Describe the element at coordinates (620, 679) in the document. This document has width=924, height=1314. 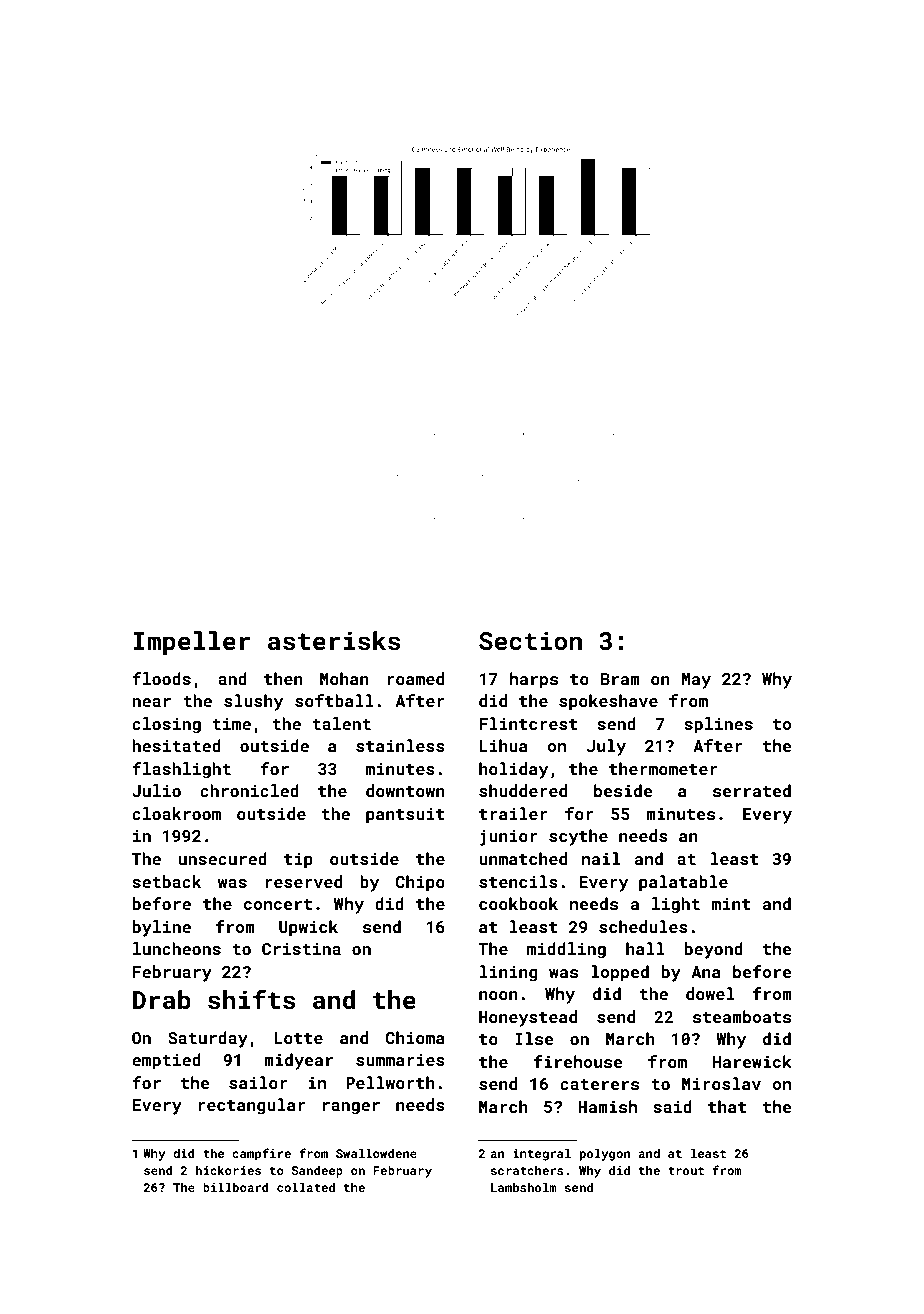
I see `Bram` at that location.
